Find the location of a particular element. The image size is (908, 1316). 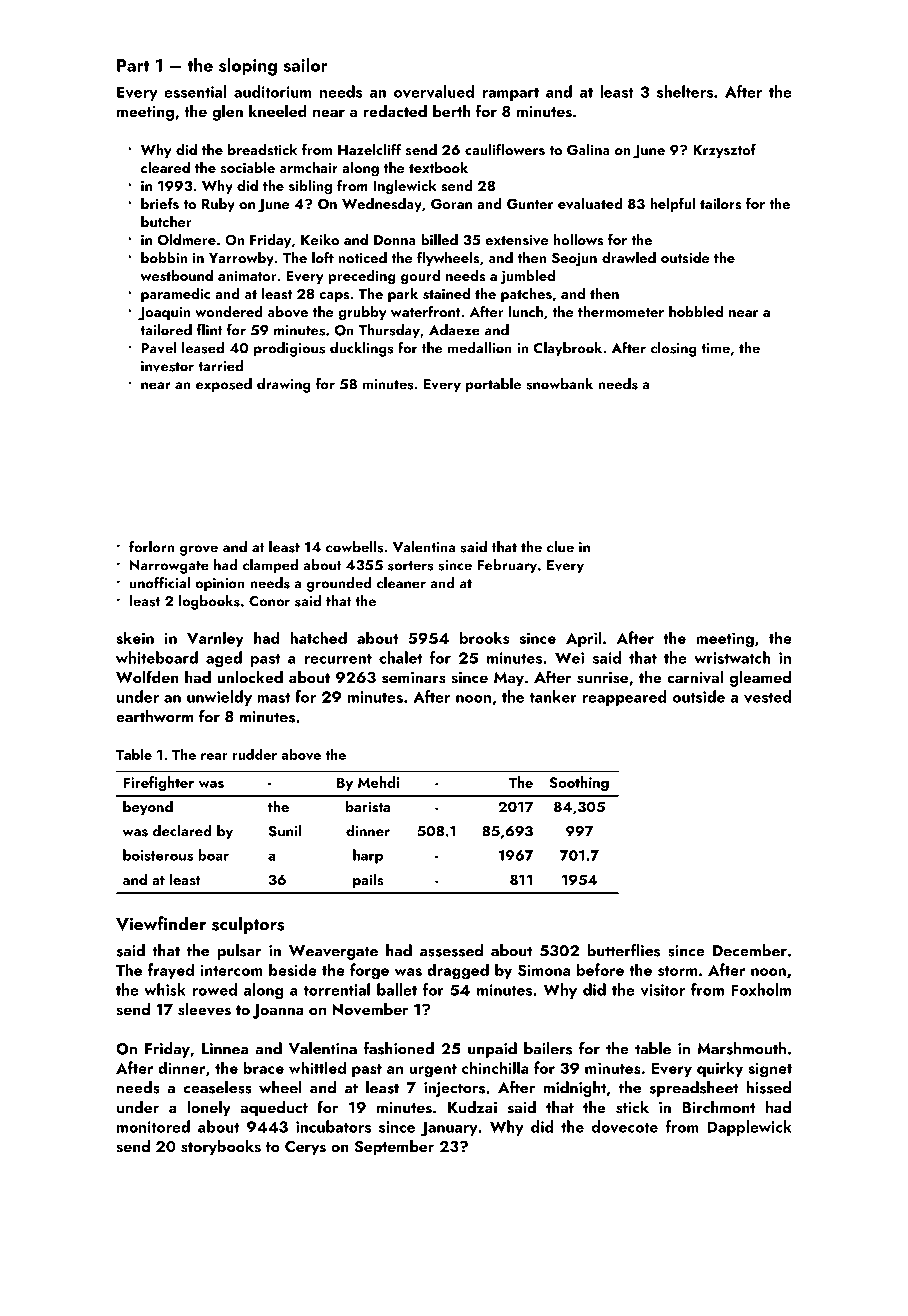

glen is located at coordinates (227, 113).
